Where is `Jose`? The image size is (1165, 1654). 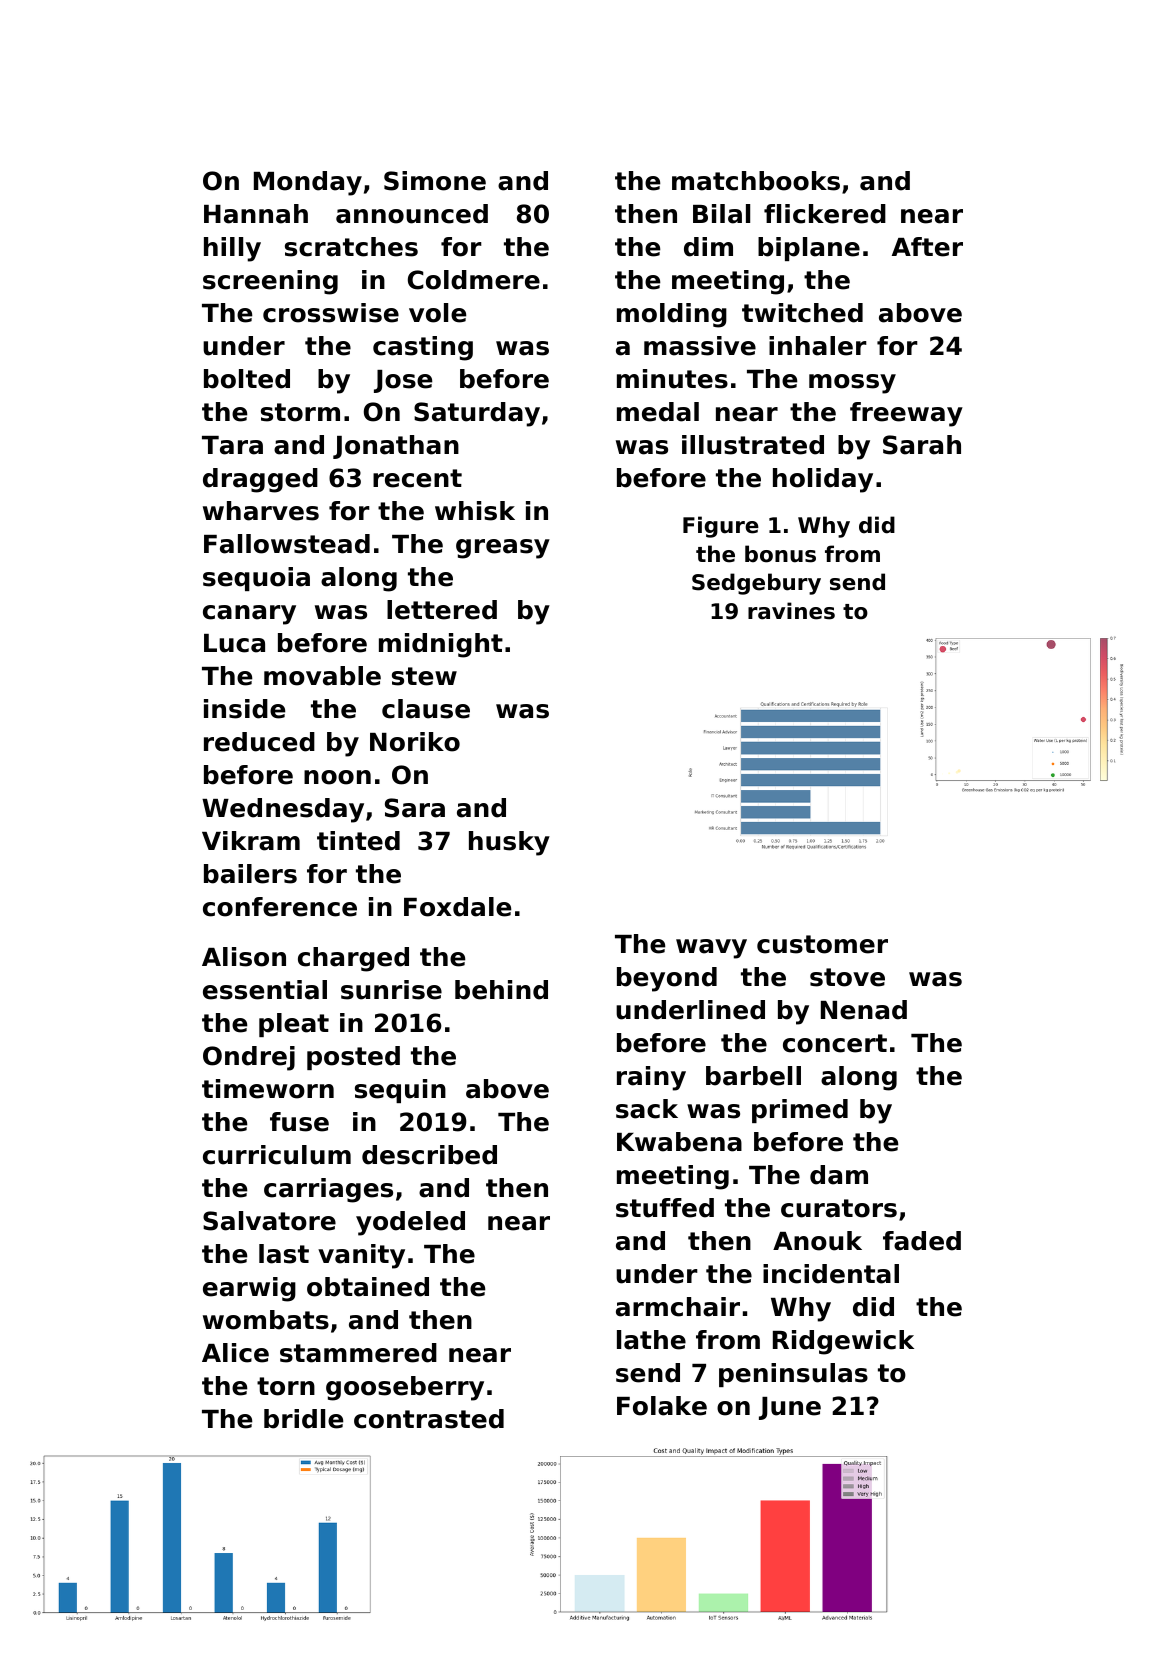
Jose is located at coordinates (403, 381).
